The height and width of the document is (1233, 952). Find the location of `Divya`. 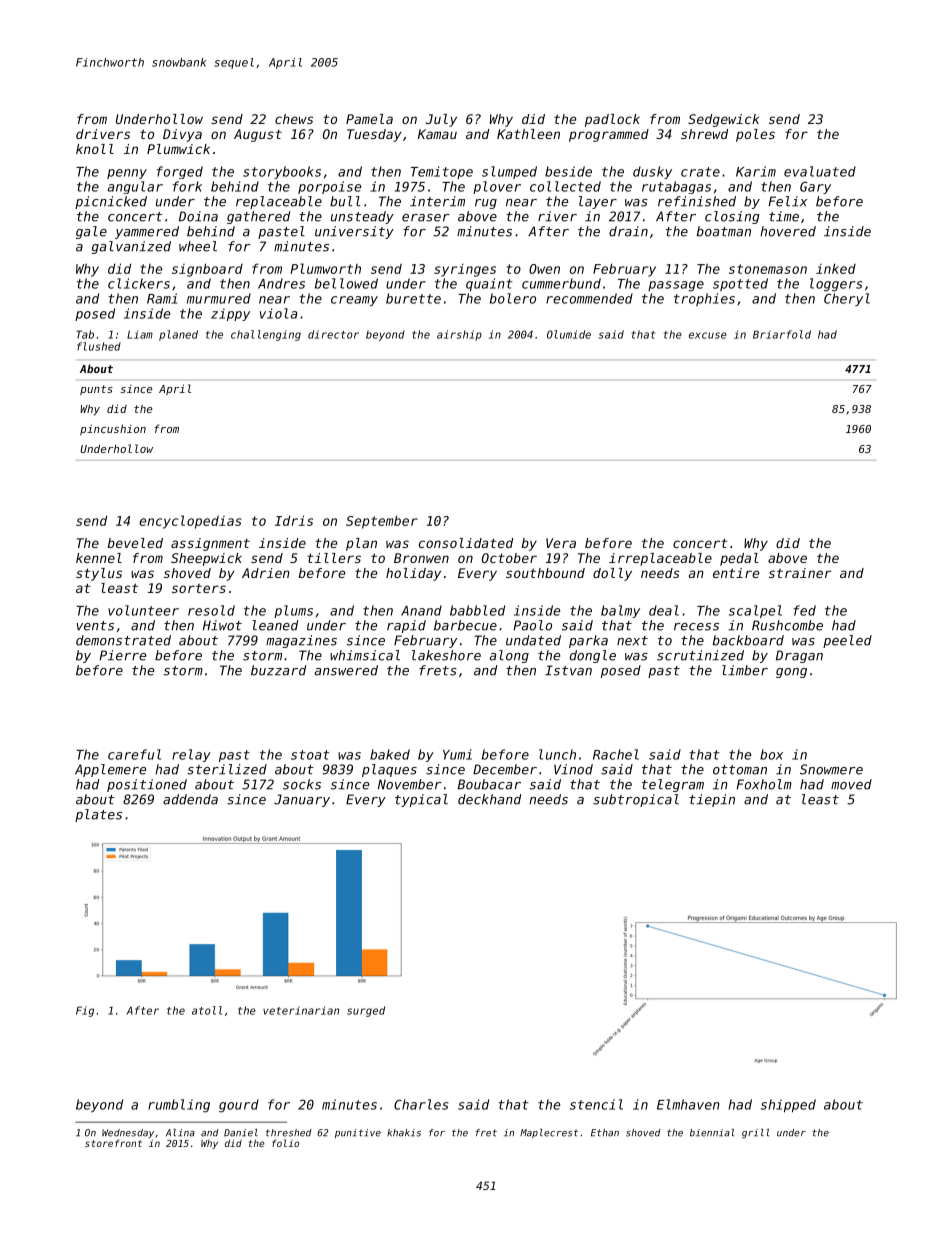

Divya is located at coordinates (182, 135).
